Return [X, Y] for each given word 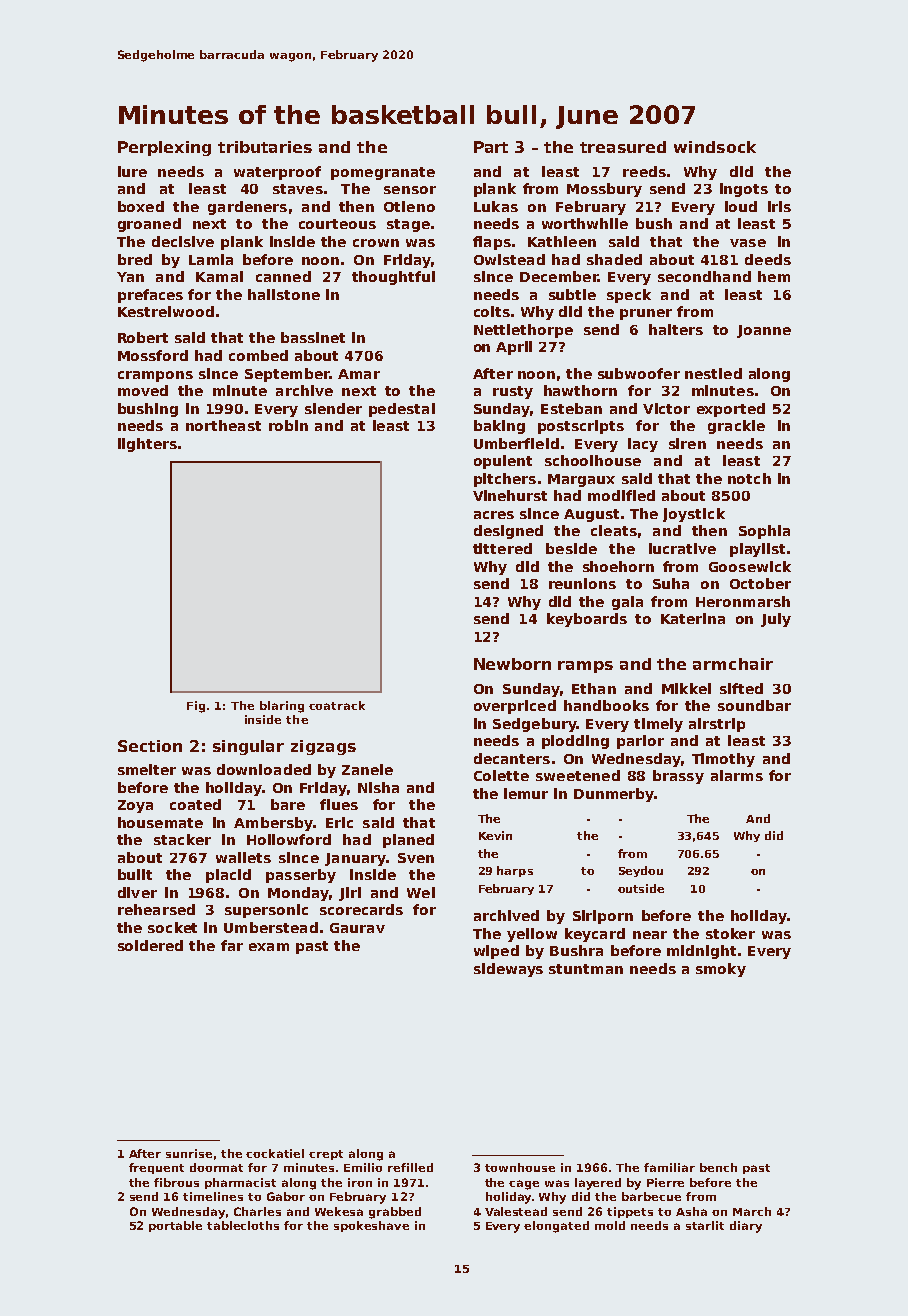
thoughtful [393, 278]
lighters [147, 445]
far [232, 945]
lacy [643, 445]
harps [515, 871]
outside [641, 888]
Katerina [693, 618]
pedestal [402, 410]
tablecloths [243, 1225]
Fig [196, 707]
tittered [502, 548]
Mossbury [604, 190]
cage [524, 1185]
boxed [141, 206]
